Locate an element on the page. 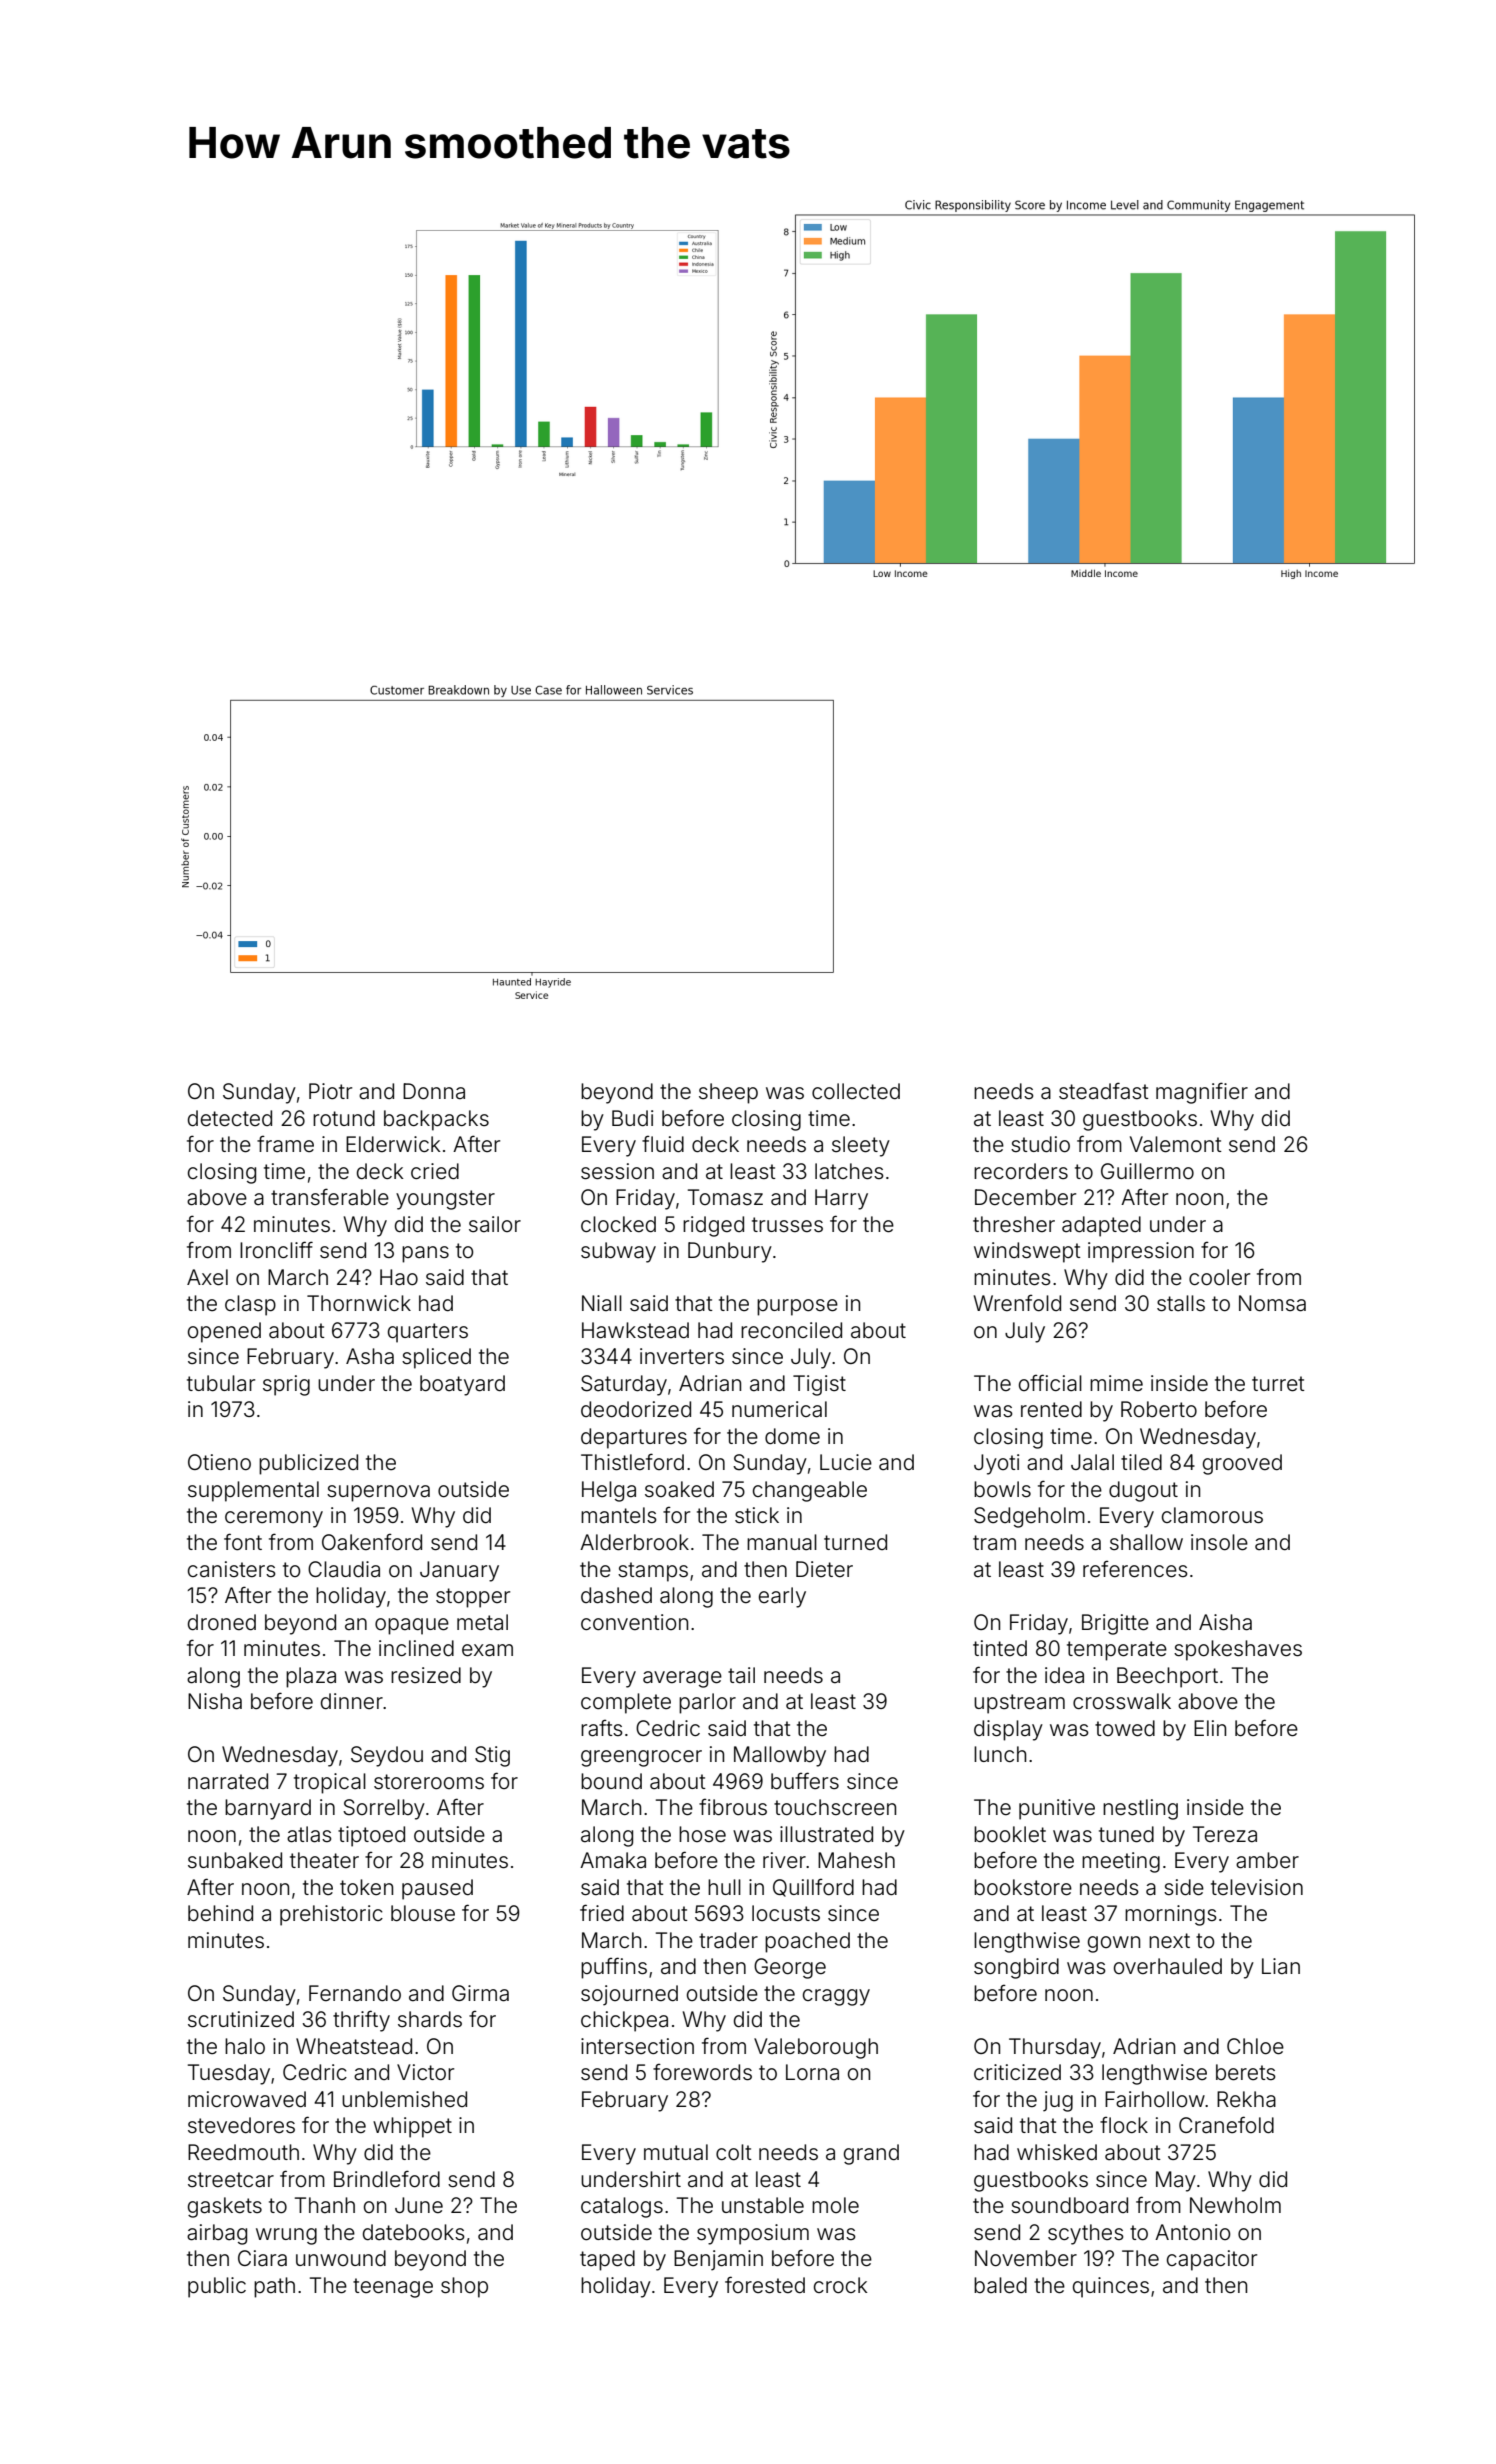  teenage is located at coordinates (393, 2288).
